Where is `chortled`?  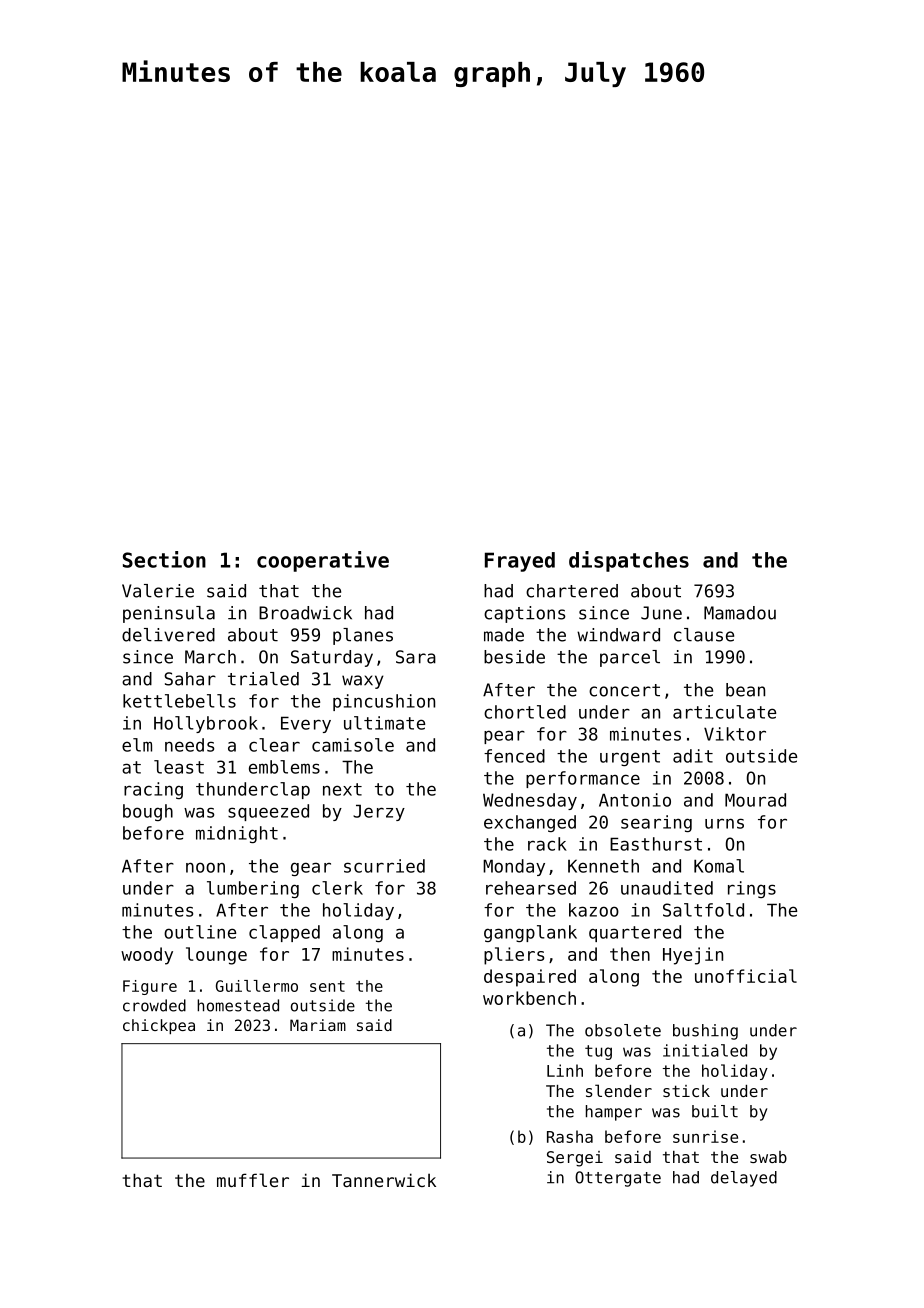 chortled is located at coordinates (525, 712).
